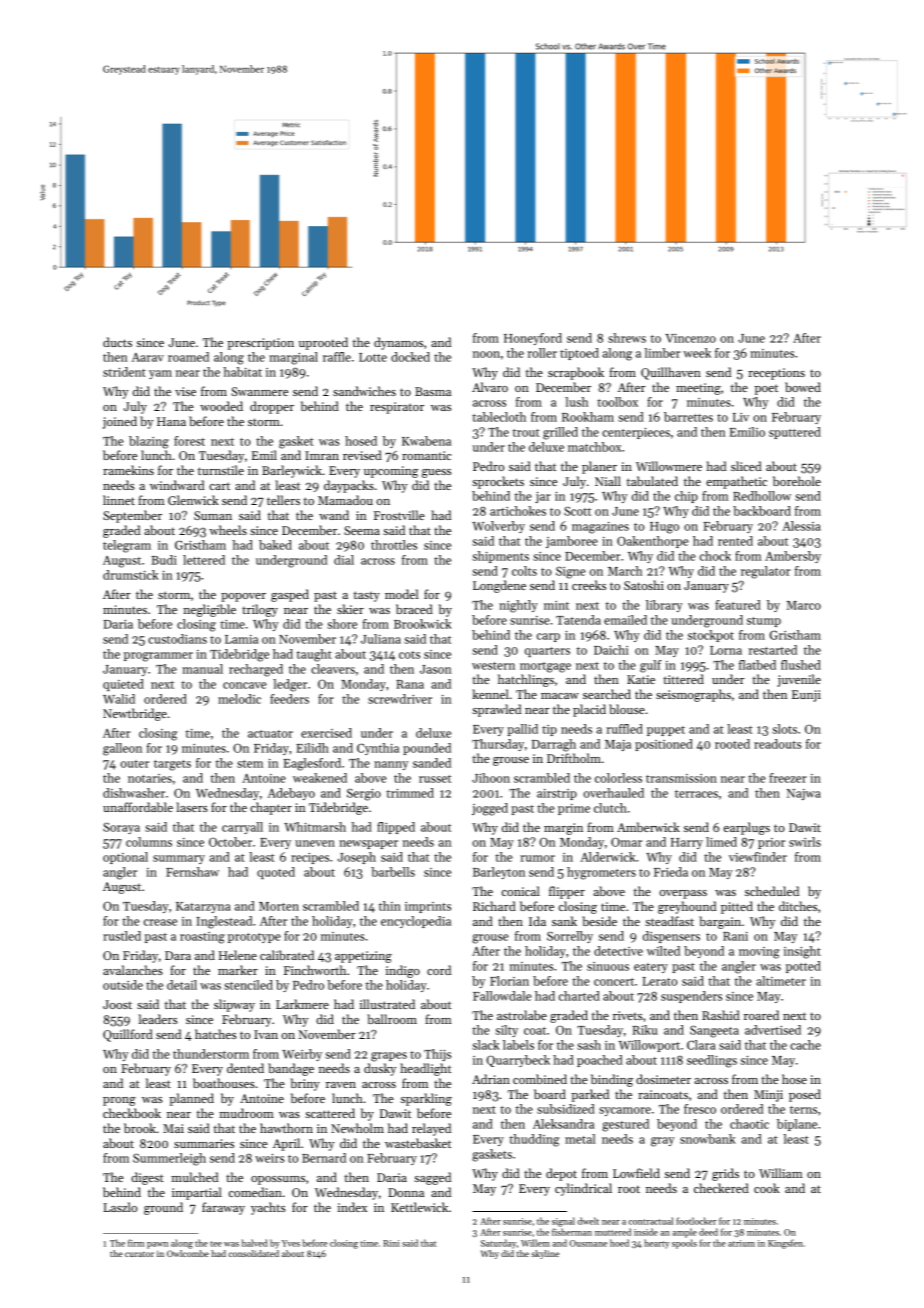 The height and width of the document is (1308, 924). What do you see at coordinates (773, 650) in the document?
I see `restarted` at bounding box center [773, 650].
